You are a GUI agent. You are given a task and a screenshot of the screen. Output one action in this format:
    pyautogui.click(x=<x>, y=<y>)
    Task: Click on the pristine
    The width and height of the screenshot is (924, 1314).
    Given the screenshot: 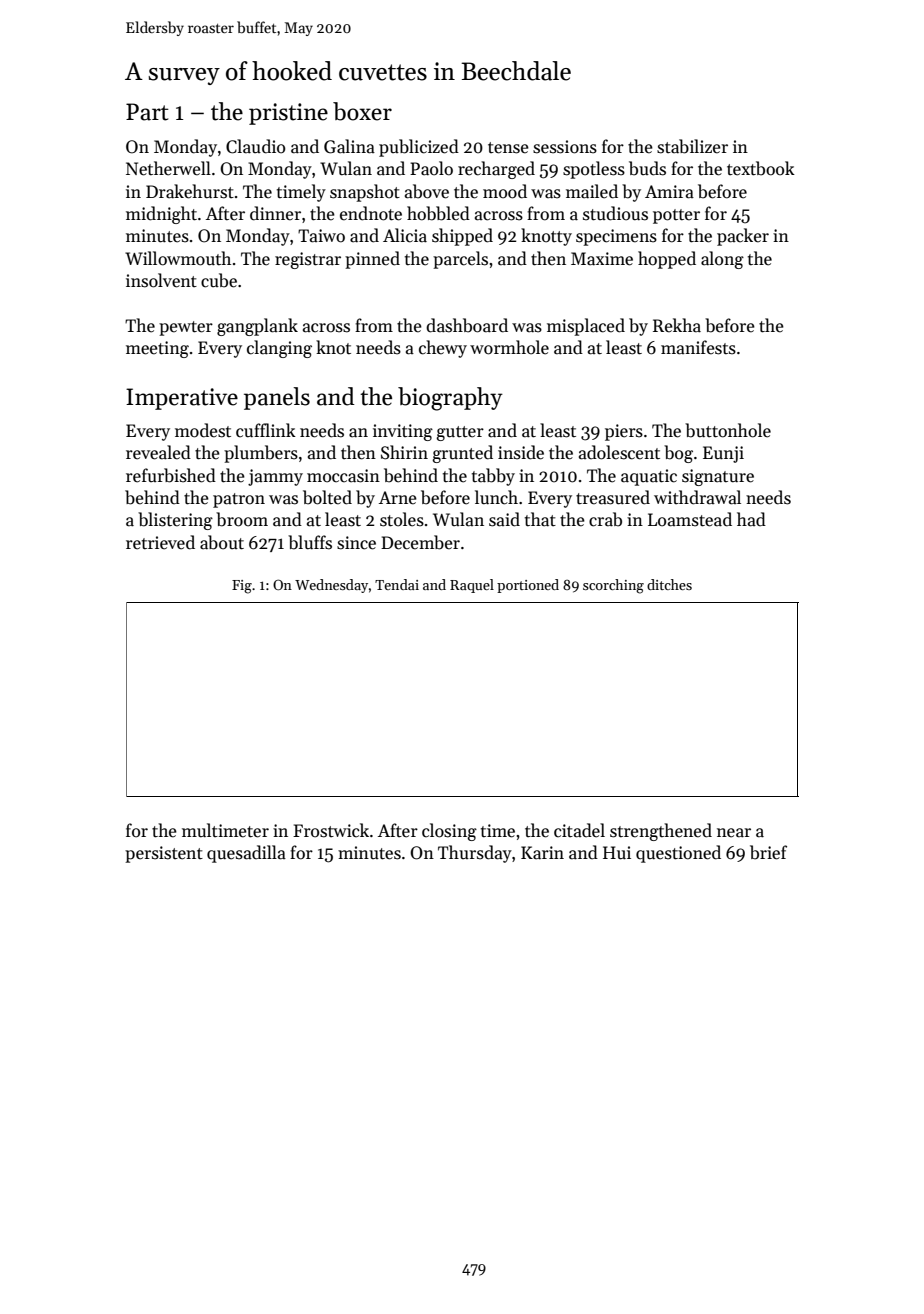 What is the action you would take?
    pyautogui.click(x=288, y=114)
